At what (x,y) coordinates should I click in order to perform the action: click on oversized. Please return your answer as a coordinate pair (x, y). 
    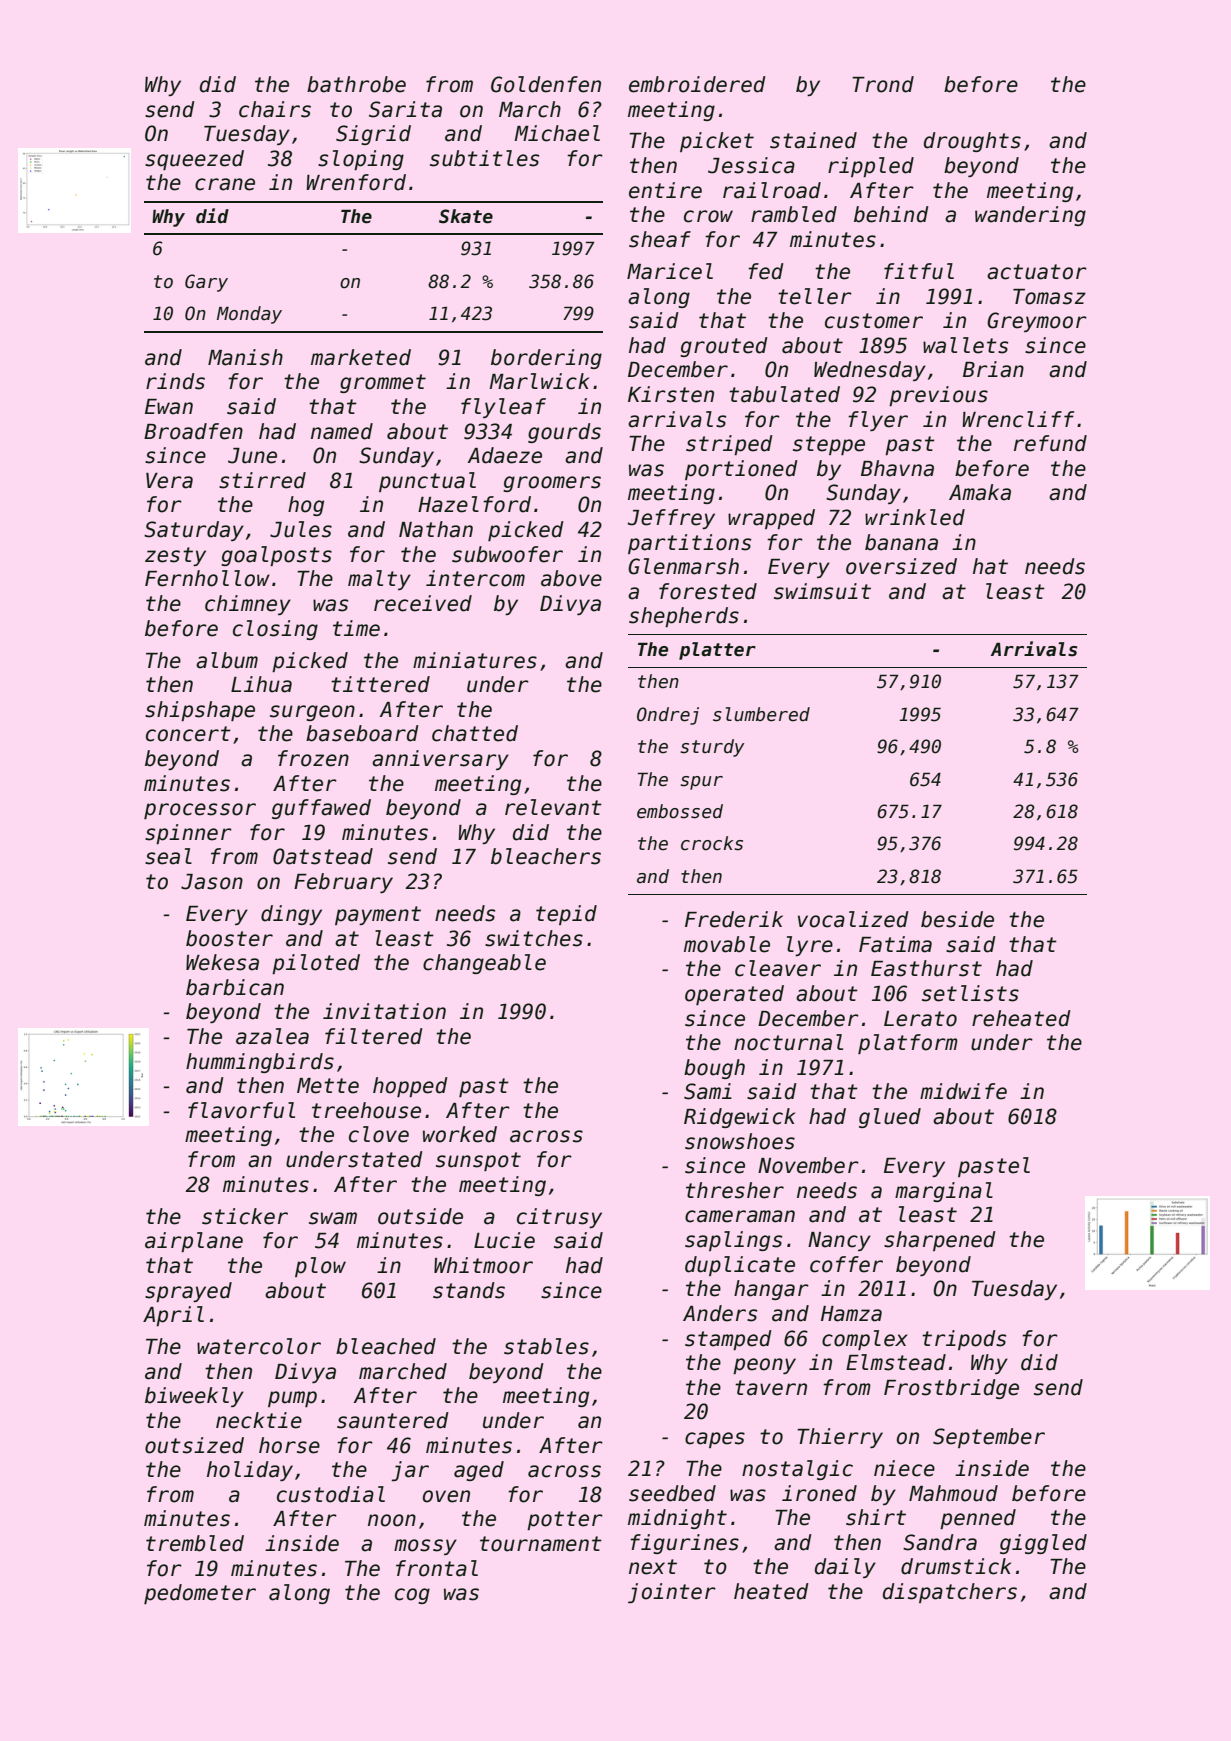
    Looking at the image, I should click on (901, 566).
